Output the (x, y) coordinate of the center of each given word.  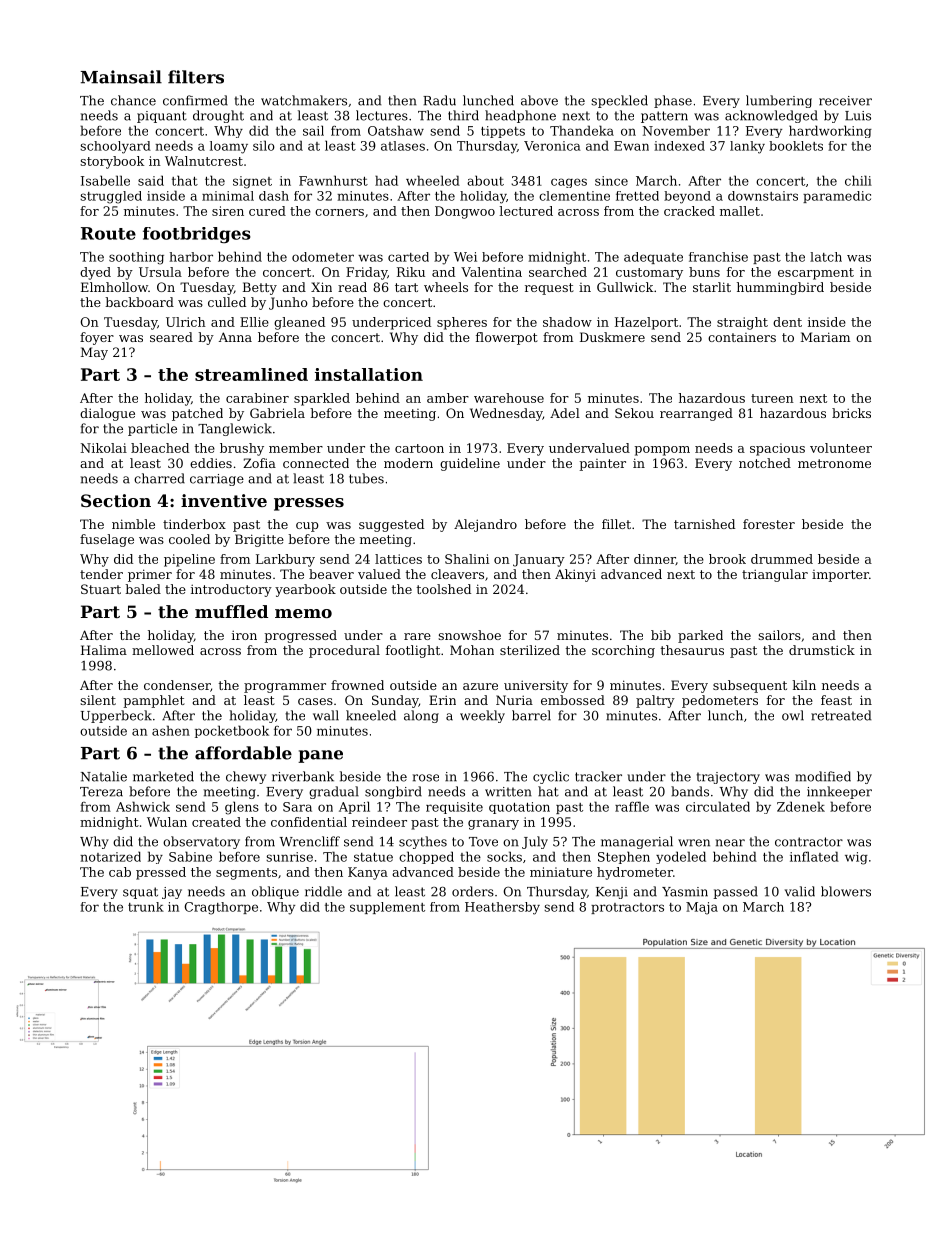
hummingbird (780, 288)
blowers (846, 891)
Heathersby (502, 908)
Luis (858, 116)
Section (116, 500)
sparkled (322, 399)
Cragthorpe (221, 908)
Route (108, 233)
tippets (503, 132)
